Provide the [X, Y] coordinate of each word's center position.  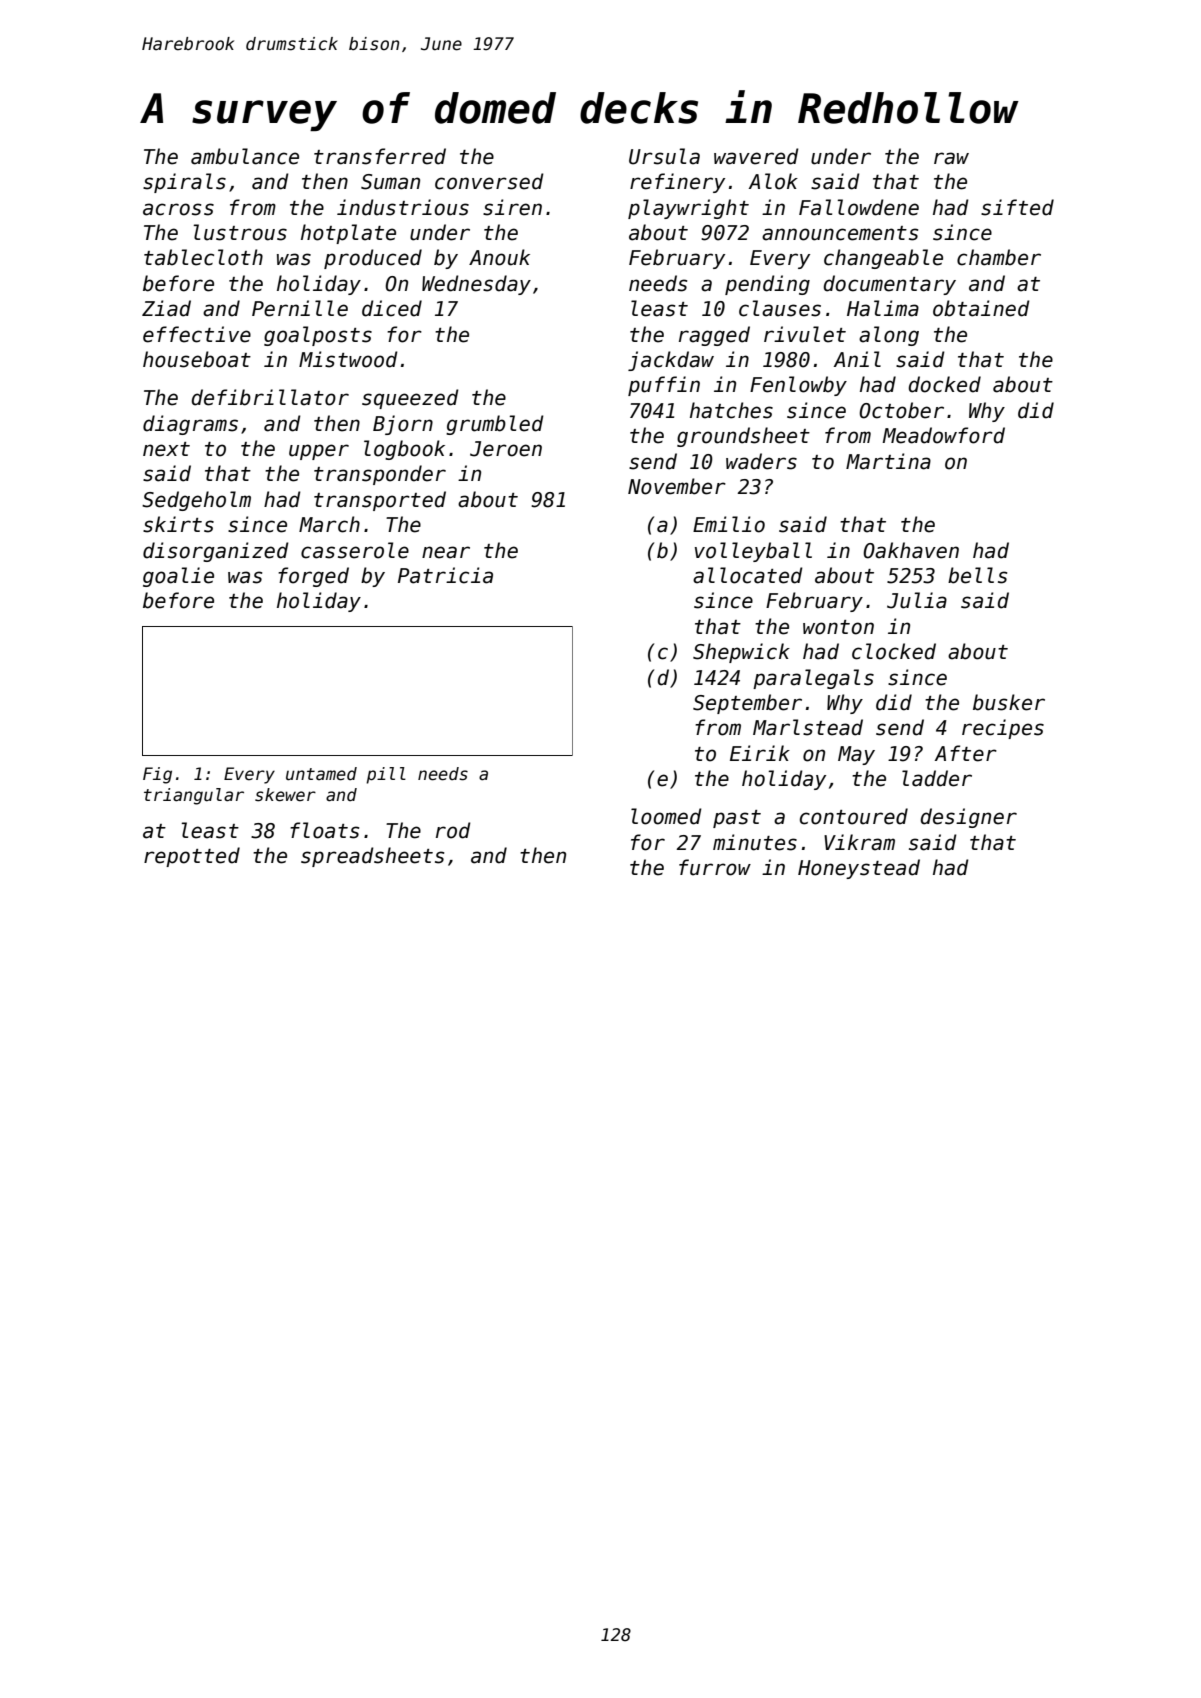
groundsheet [743, 437]
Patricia [445, 575]
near [446, 552]
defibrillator [270, 397]
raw [951, 158]
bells [977, 575]
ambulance [245, 156]
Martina [888, 461]
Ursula [664, 156]
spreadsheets [372, 857]
